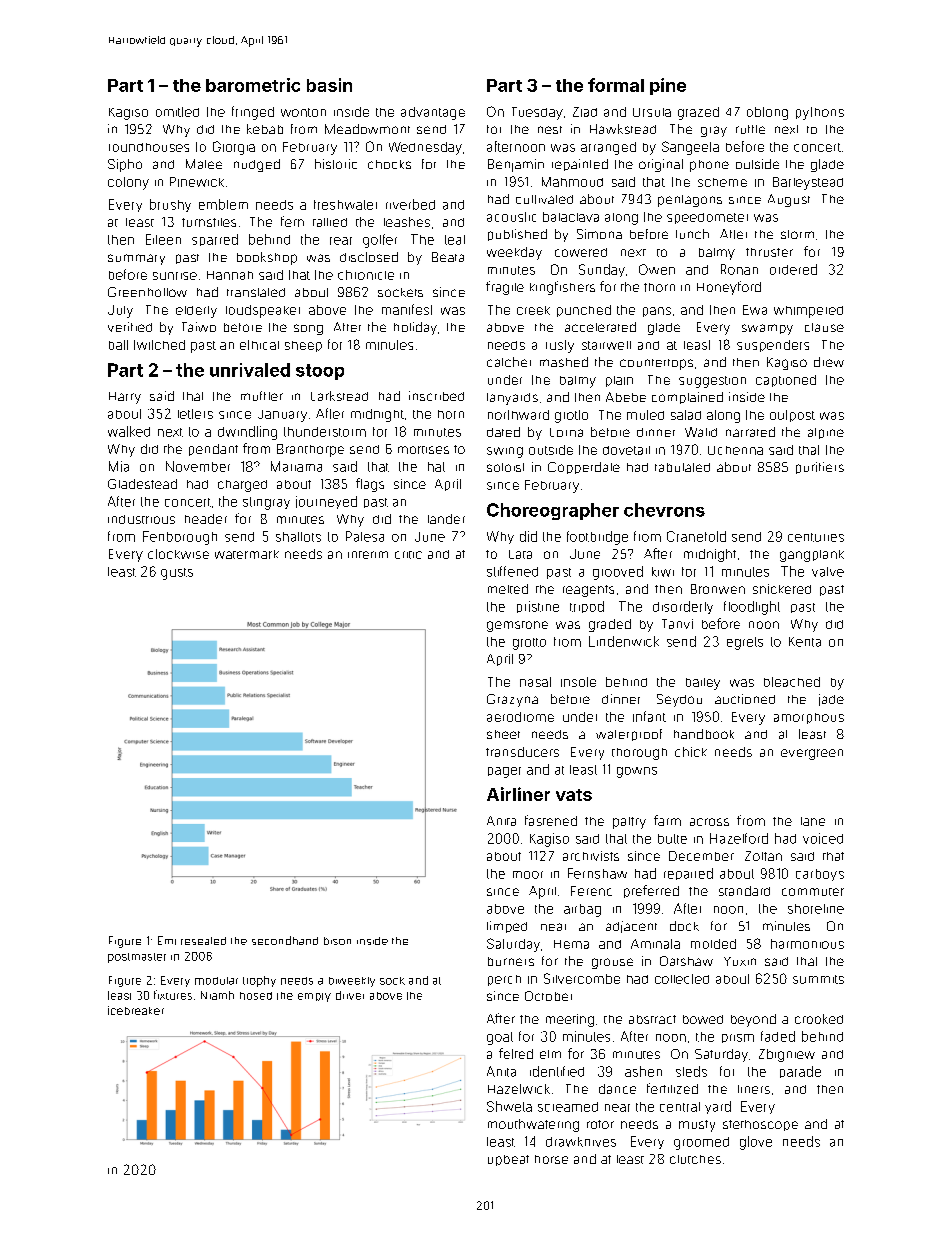  What do you see at coordinates (820, 113) in the page?
I see `pythons` at bounding box center [820, 113].
